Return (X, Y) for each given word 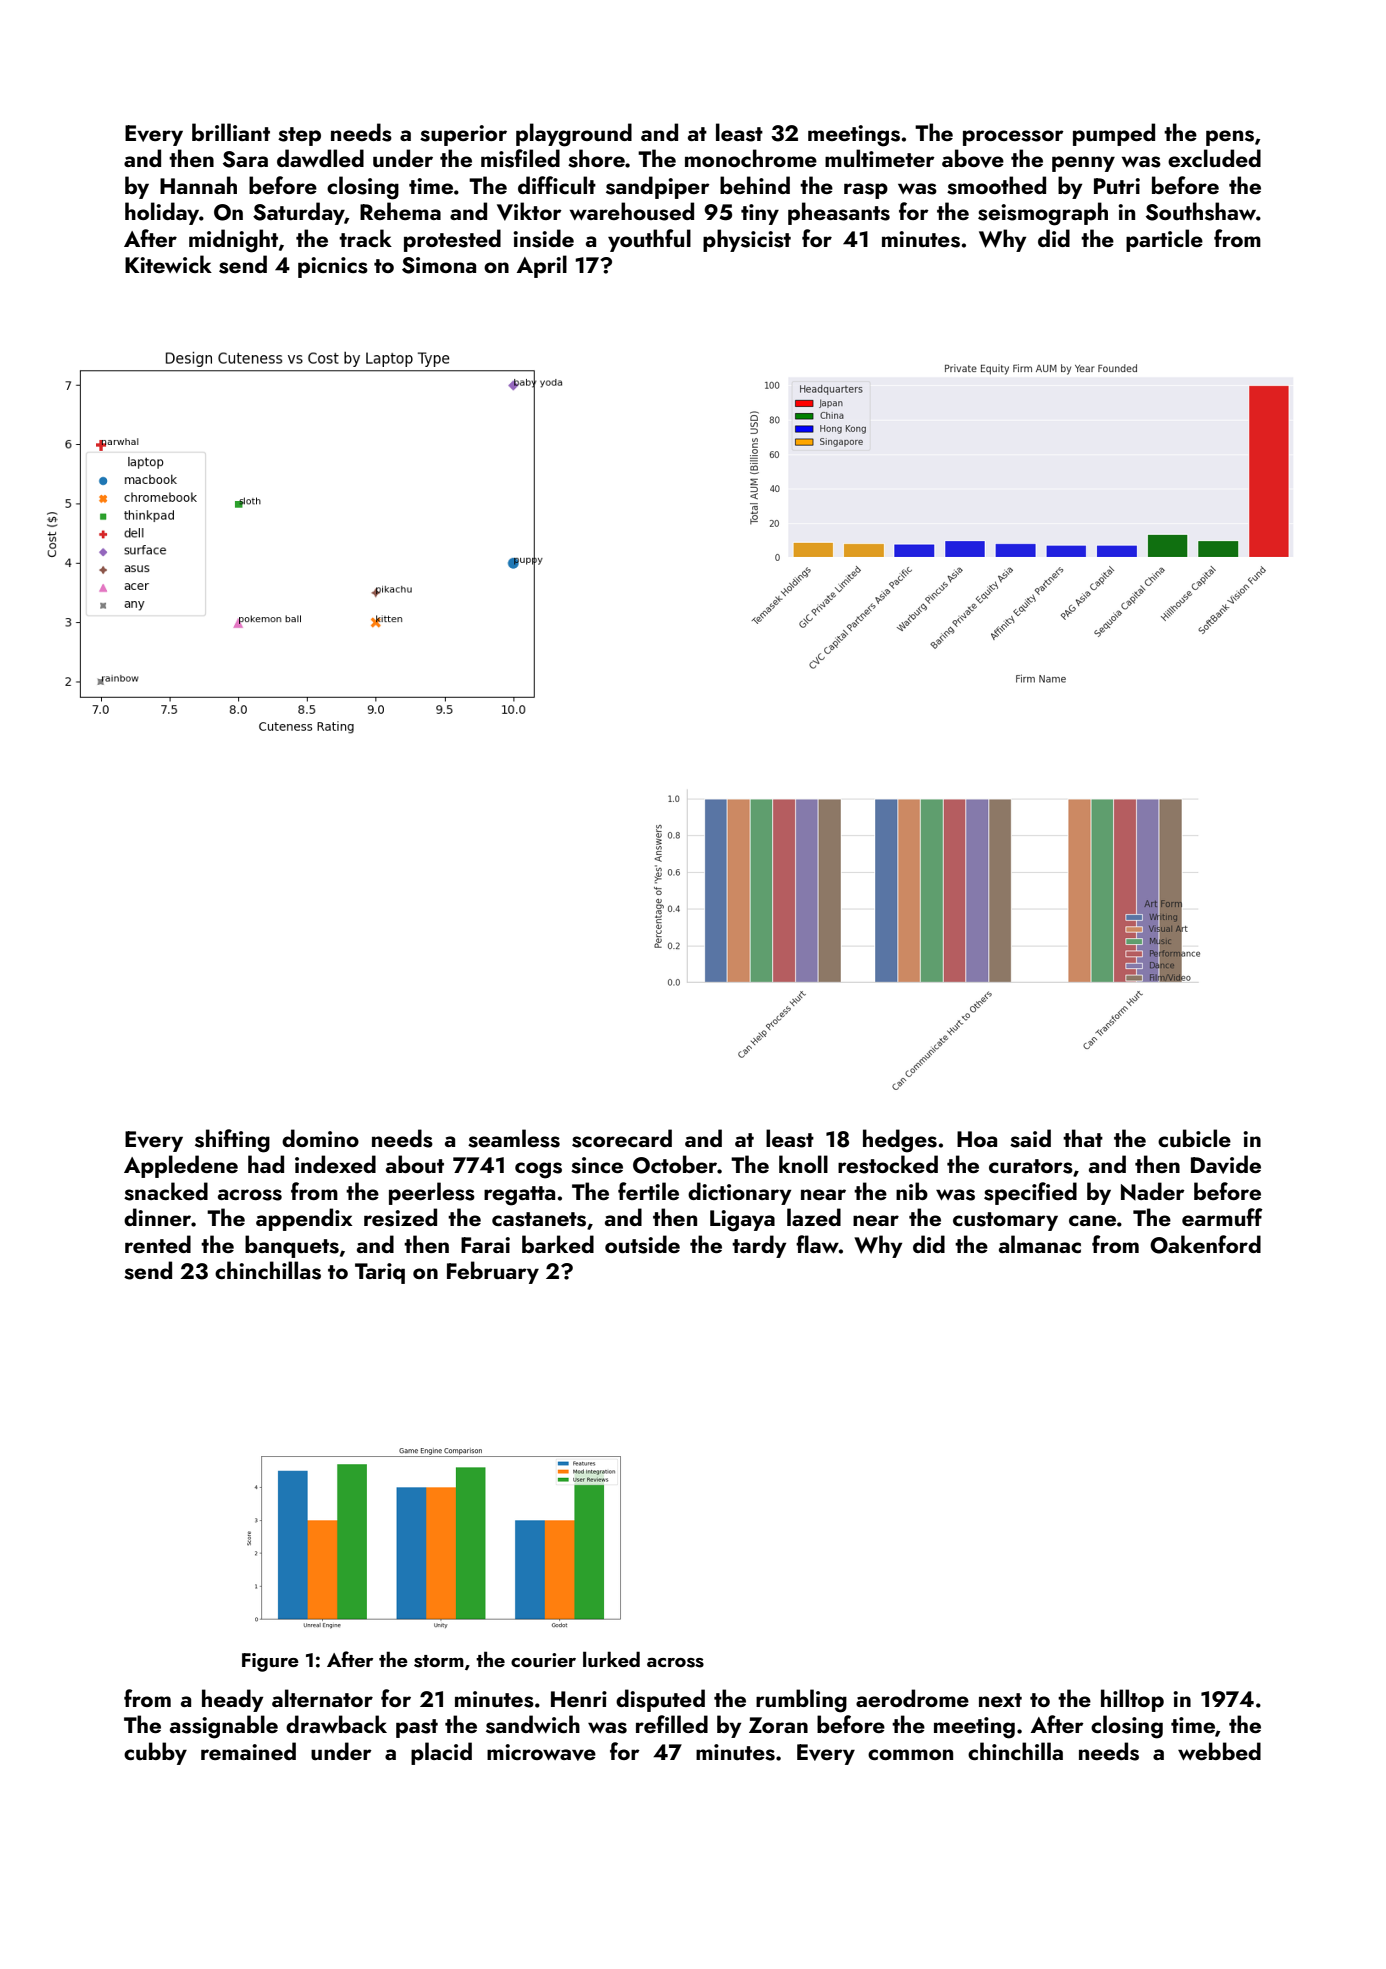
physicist (747, 240)
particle (1164, 240)
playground (574, 135)
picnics (333, 267)
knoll (803, 1164)
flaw (817, 1244)
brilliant (231, 132)
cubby (155, 1753)
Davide (1226, 1164)
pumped (1114, 134)
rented (158, 1244)
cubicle (1194, 1138)
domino (320, 1138)
